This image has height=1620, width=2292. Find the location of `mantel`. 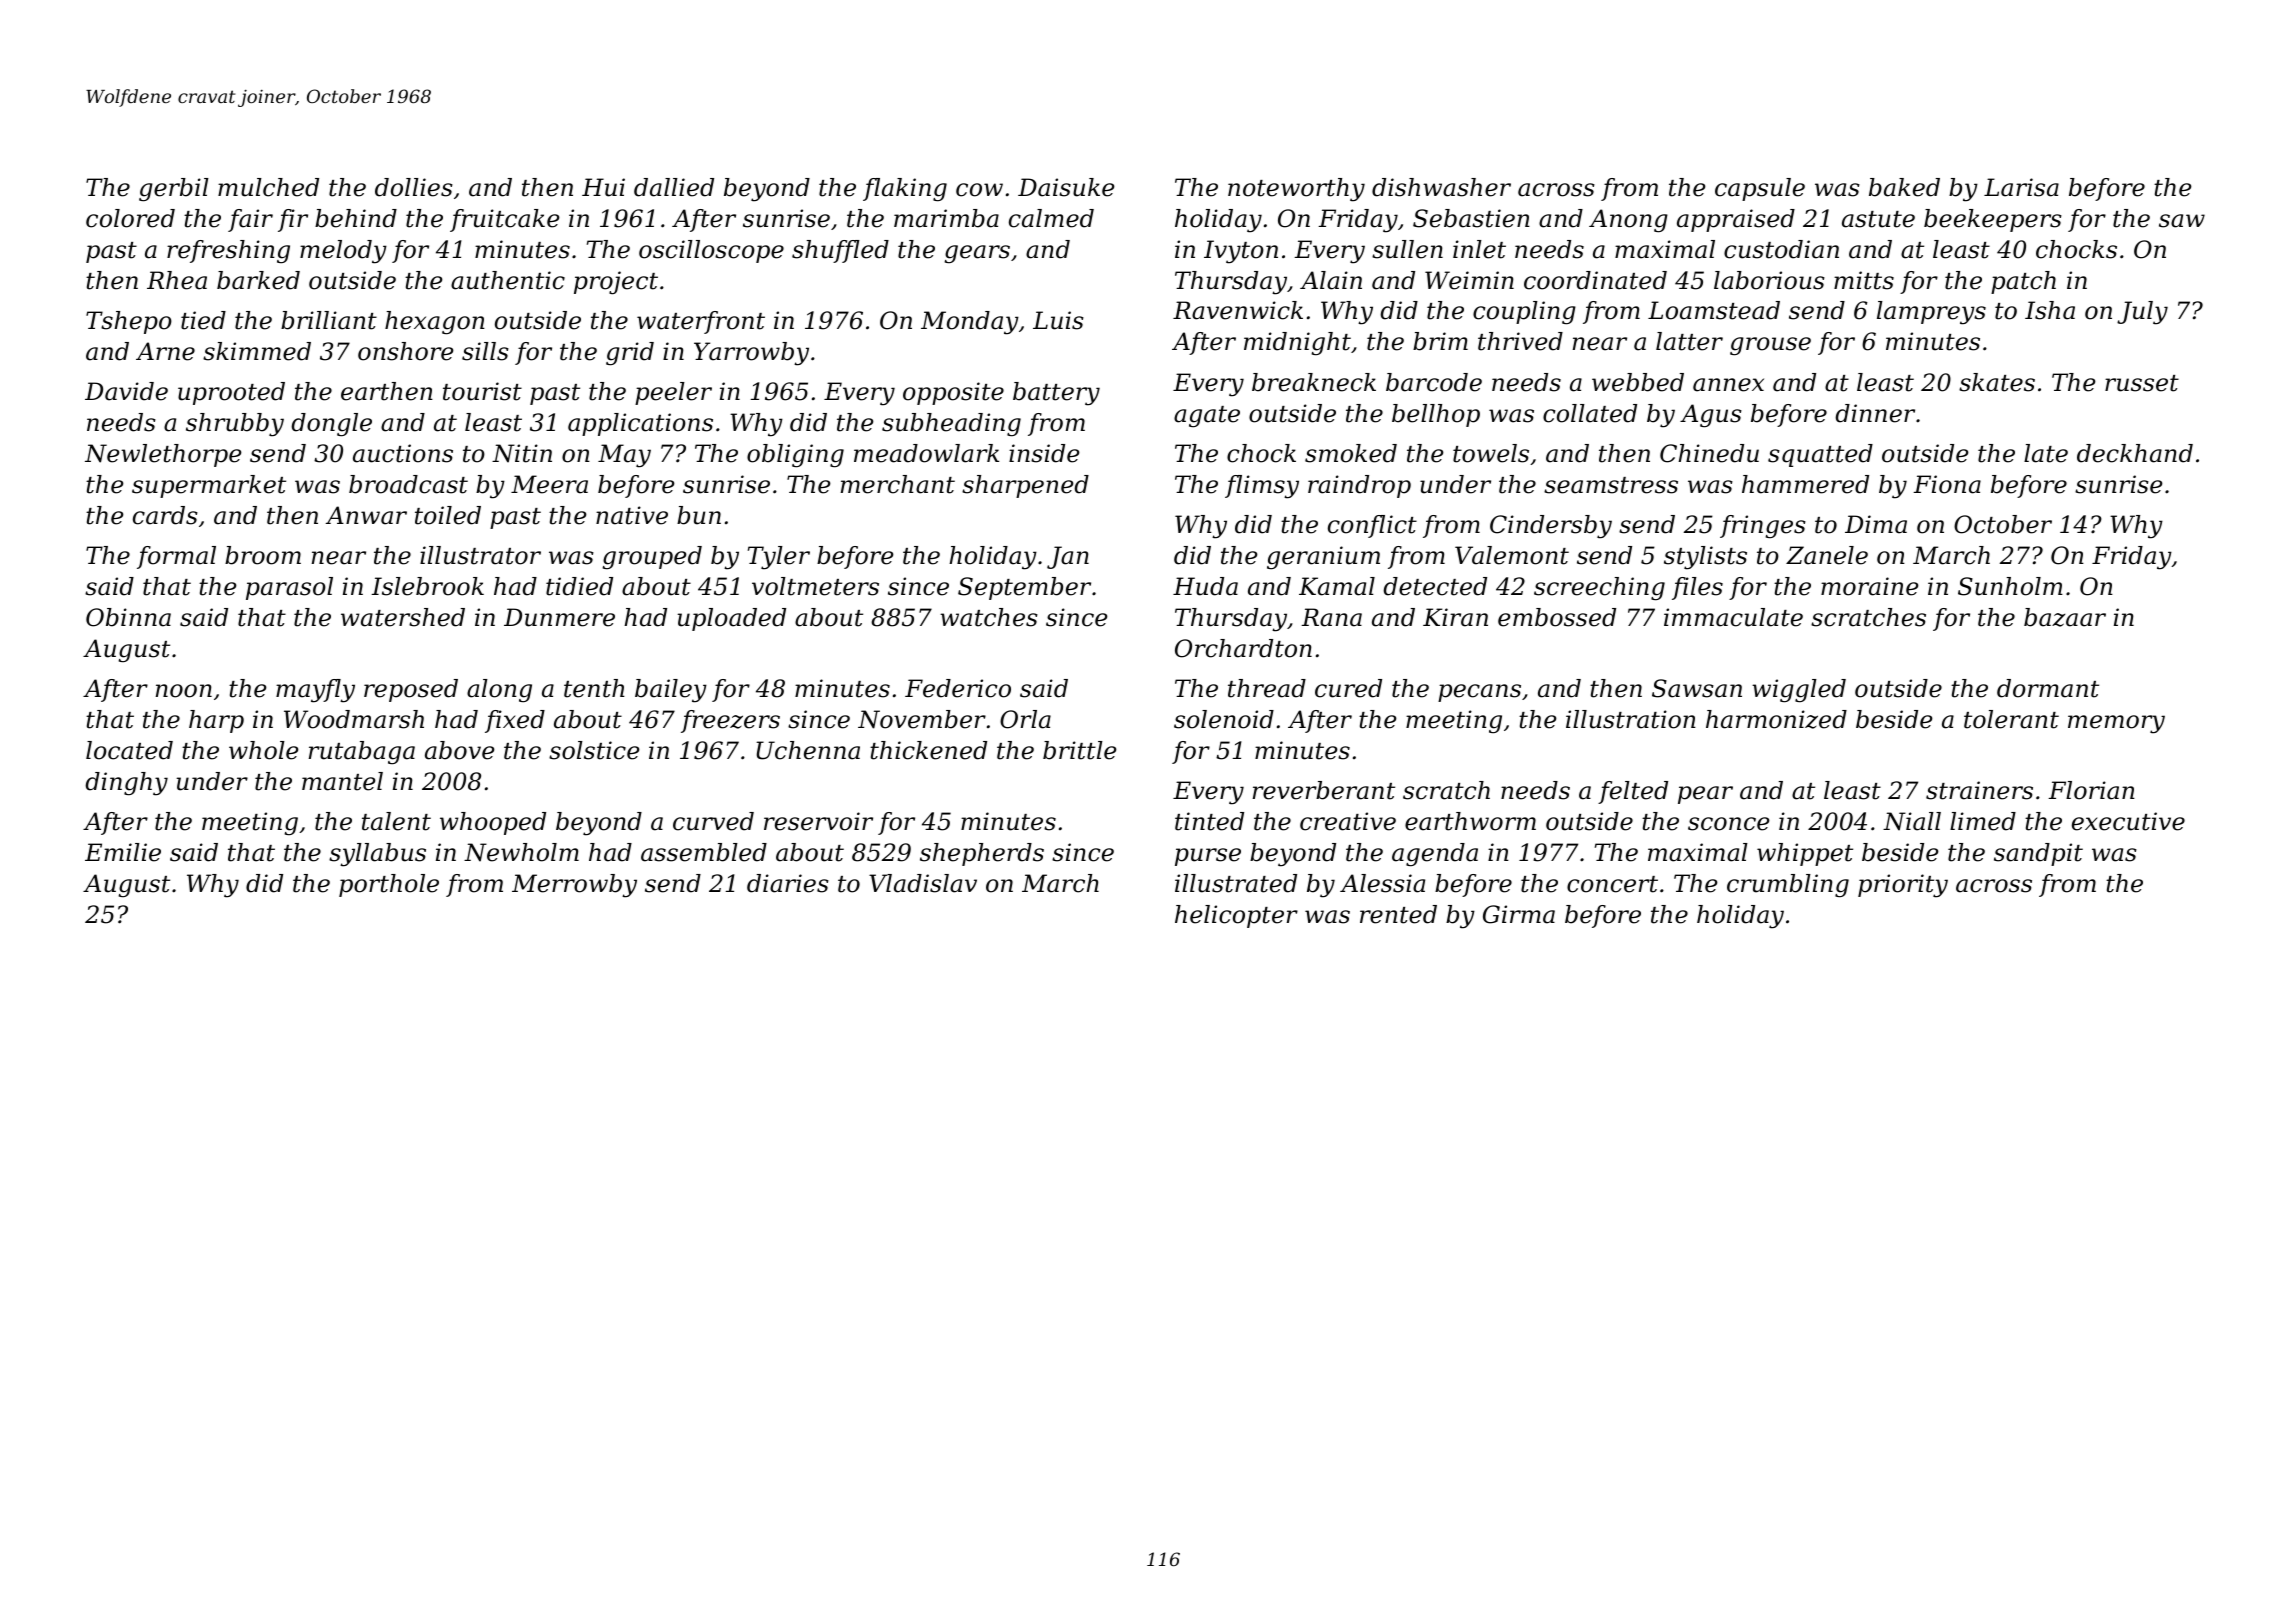

mantel is located at coordinates (342, 781).
